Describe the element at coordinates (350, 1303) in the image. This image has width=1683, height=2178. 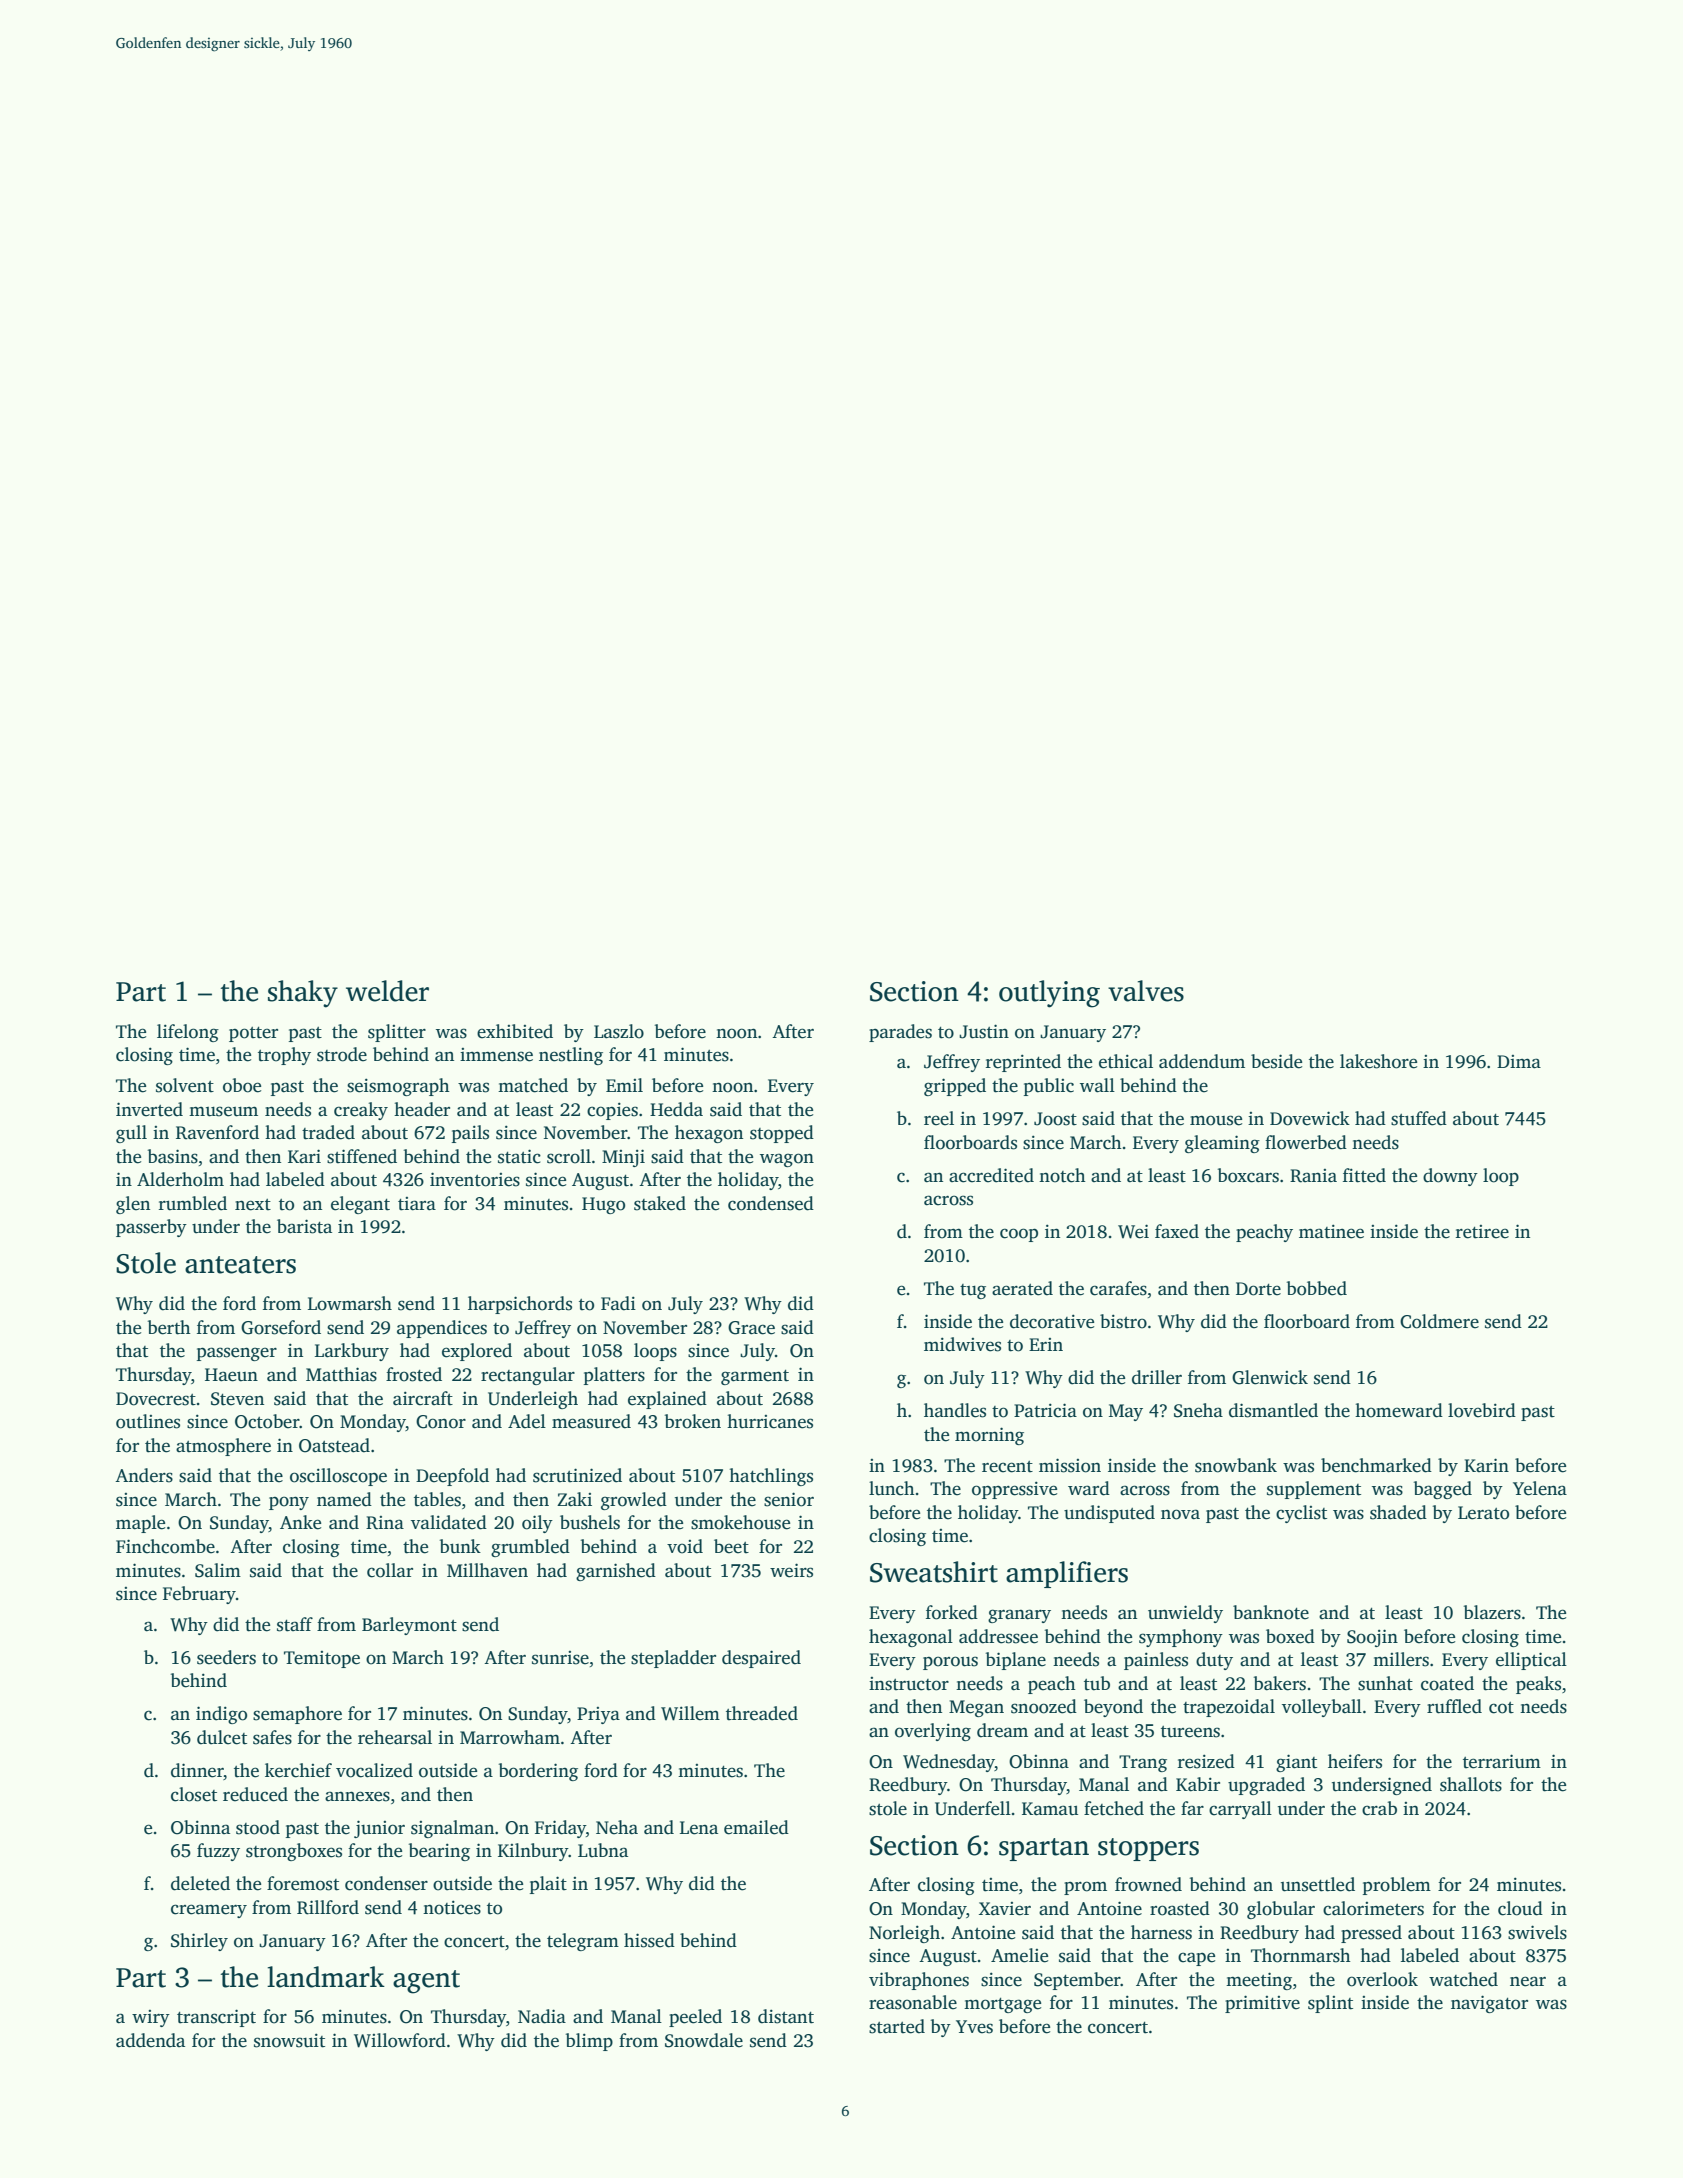
I see `Lowmarsh` at that location.
